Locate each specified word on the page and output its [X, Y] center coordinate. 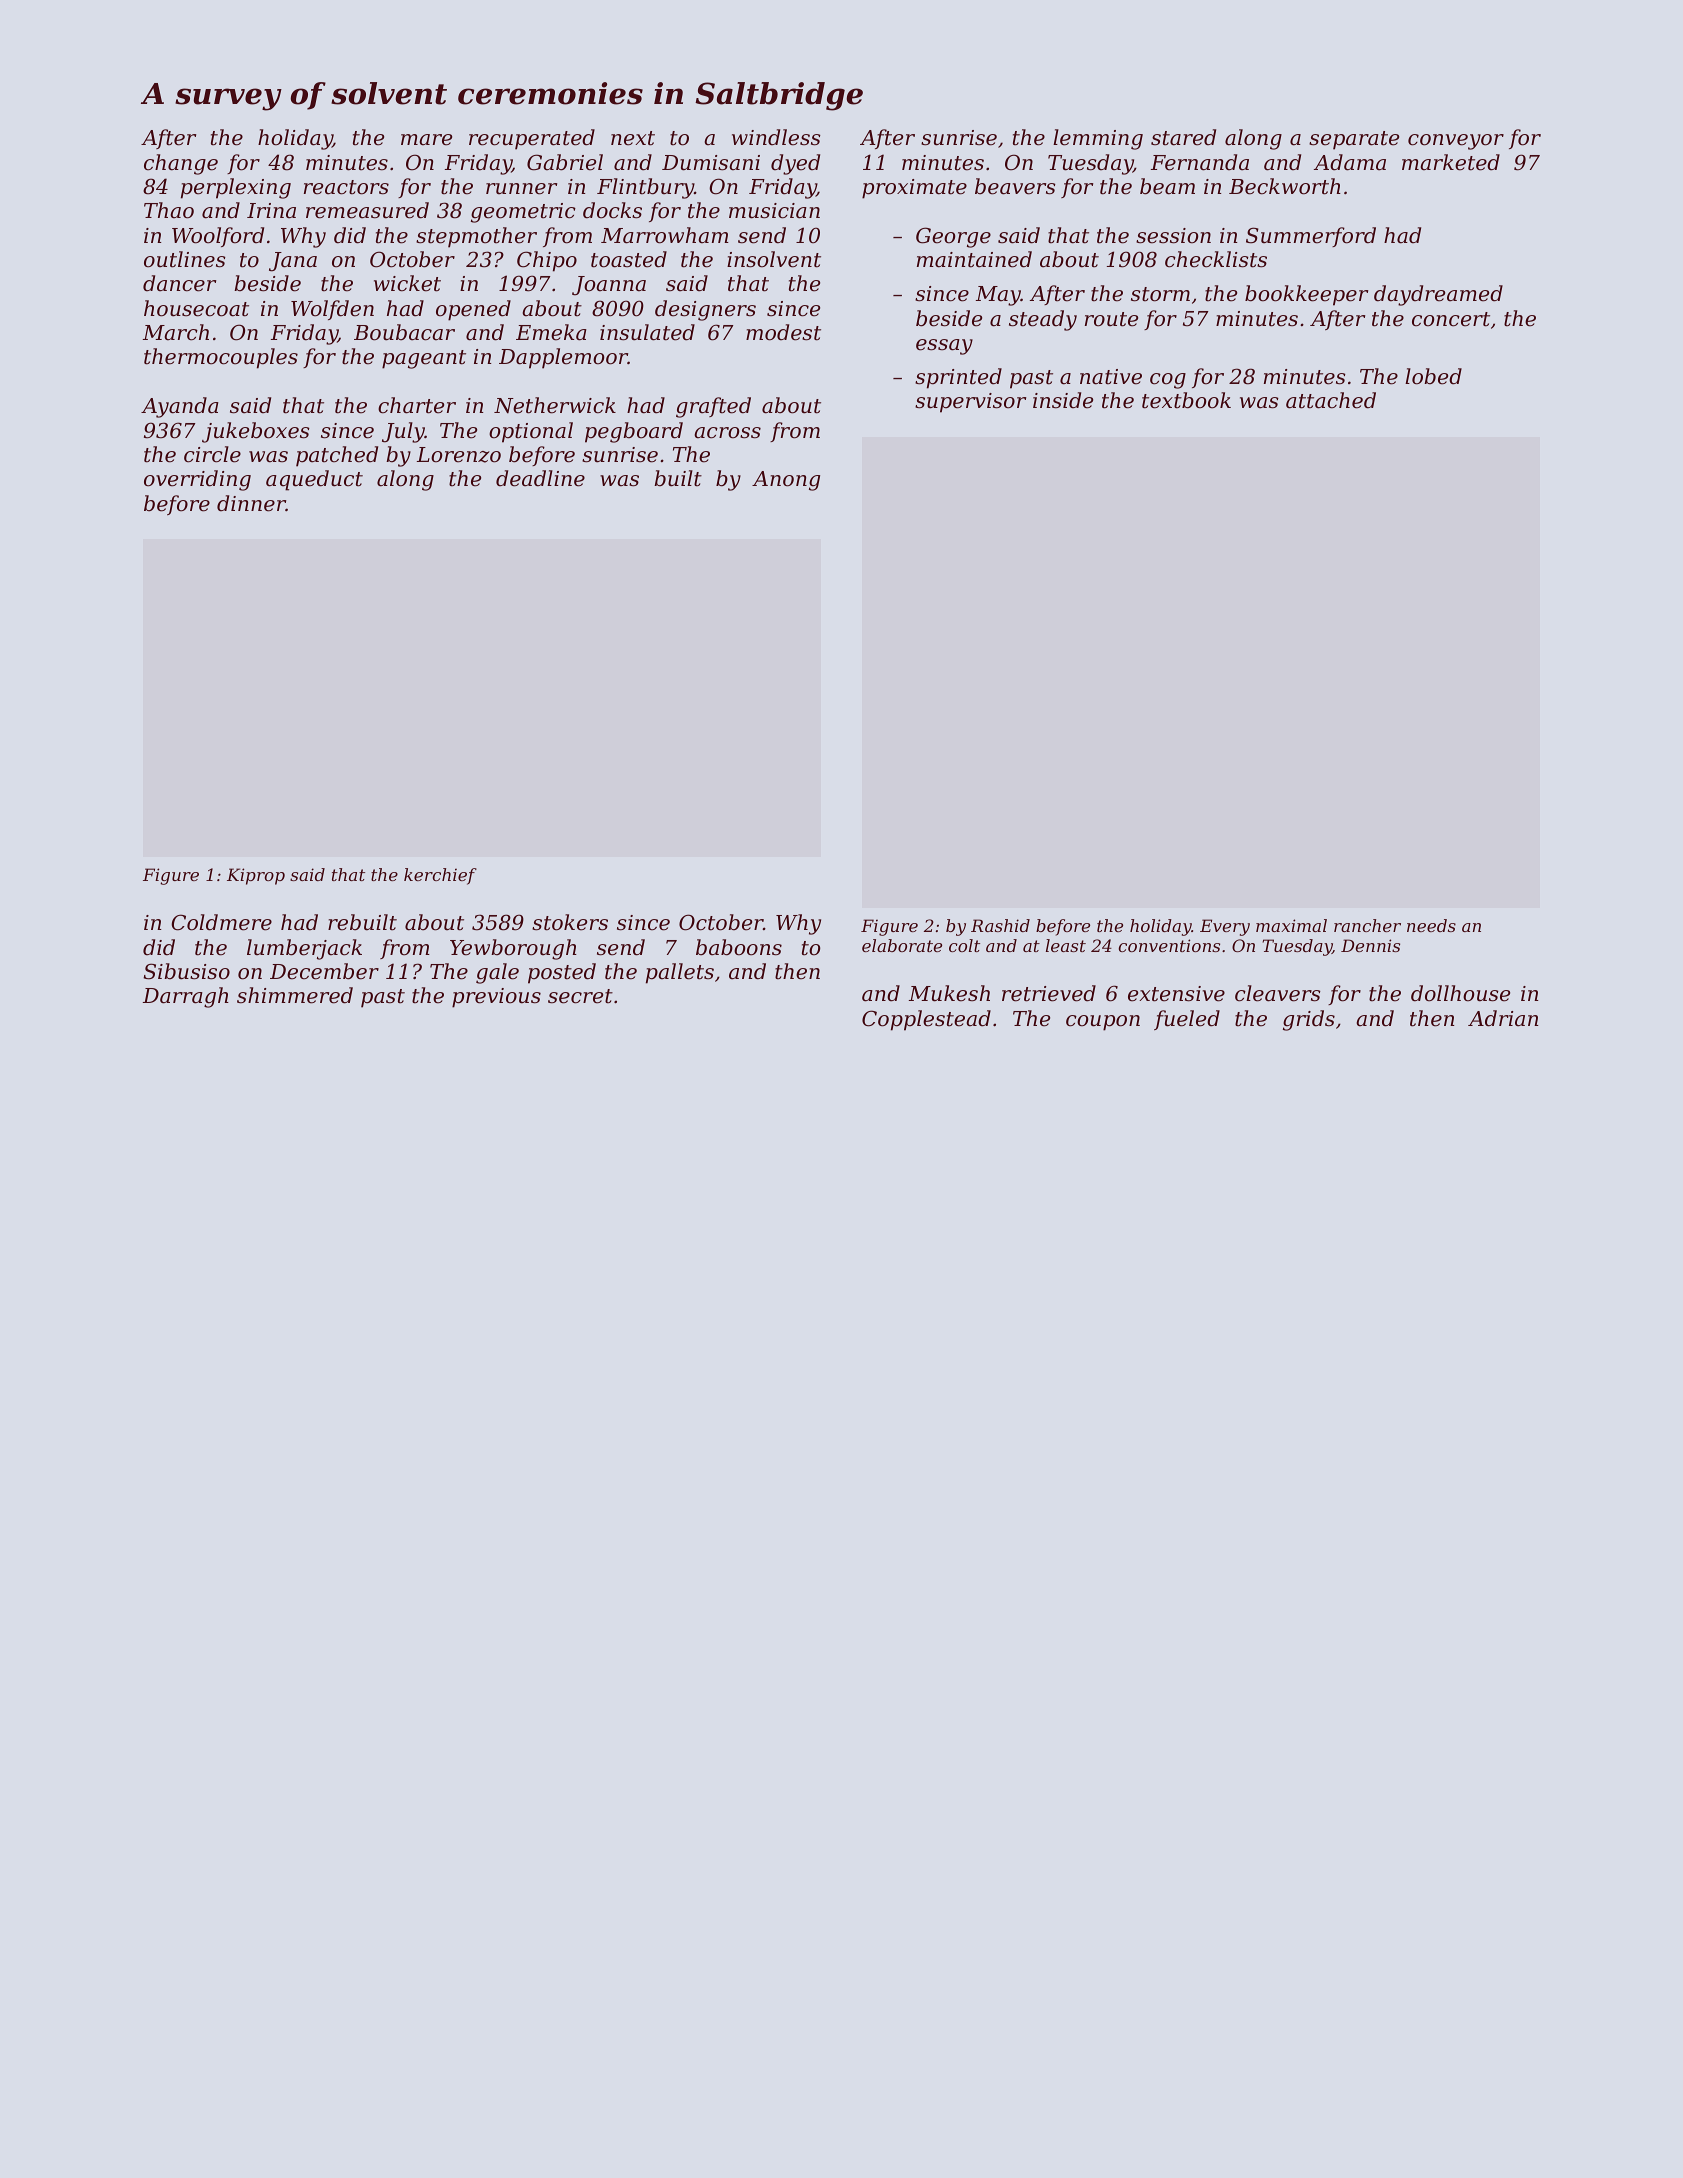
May [998, 296]
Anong [786, 481]
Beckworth [1285, 186]
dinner [251, 503]
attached [1331, 400]
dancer [179, 283]
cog [1168, 381]
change [181, 164]
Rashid [1000, 925]
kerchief [440, 876]
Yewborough [513, 949]
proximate [914, 189]
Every [1225, 927]
